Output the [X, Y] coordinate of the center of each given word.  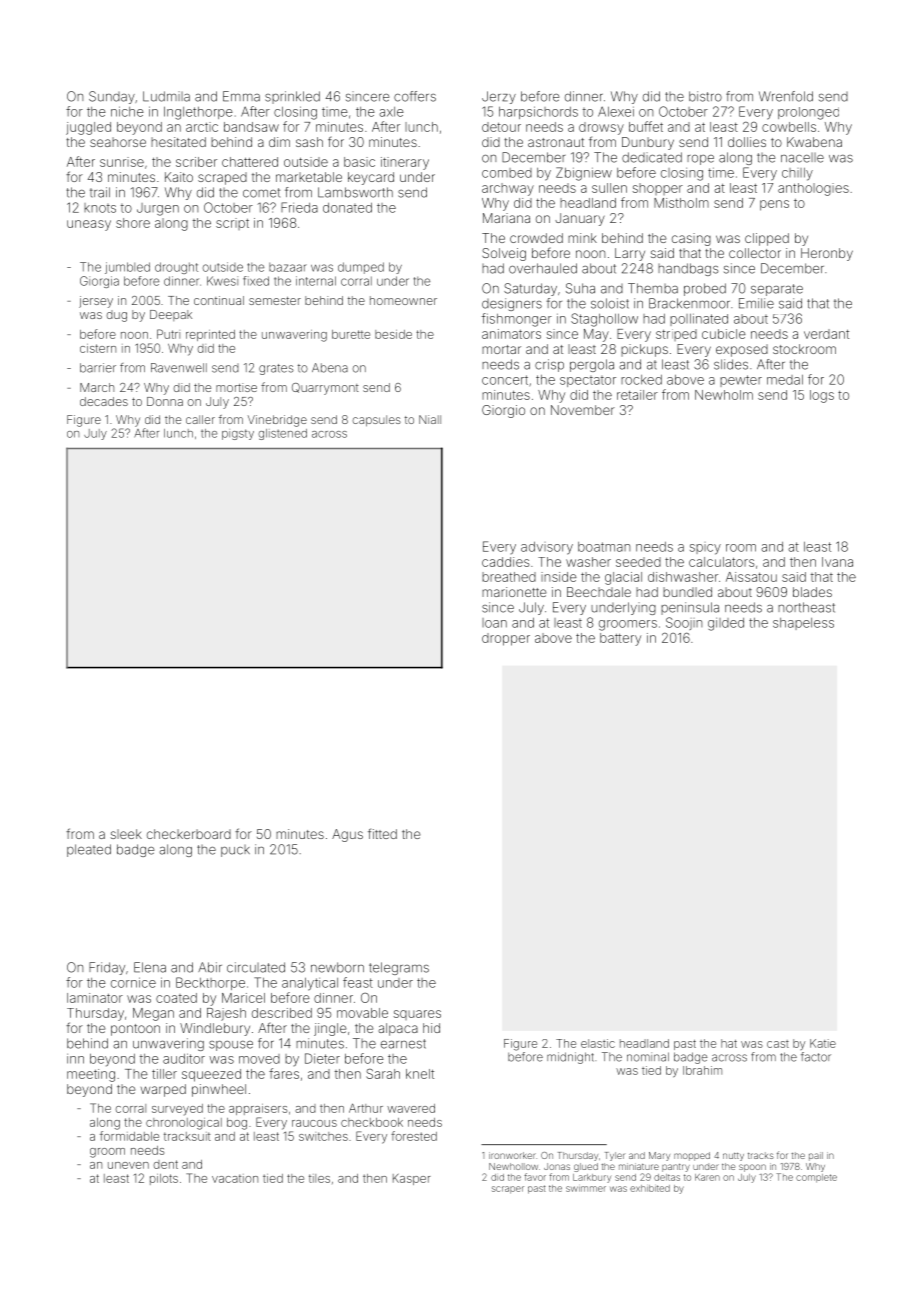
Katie [823, 1043]
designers [512, 304]
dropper [506, 639]
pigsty [238, 434]
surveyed [177, 1110]
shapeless [803, 624]
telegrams [399, 968]
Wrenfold [786, 96]
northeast [806, 607]
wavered [411, 1108]
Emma [241, 96]
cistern [98, 348]
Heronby [827, 254]
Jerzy [499, 97]
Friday [107, 968]
